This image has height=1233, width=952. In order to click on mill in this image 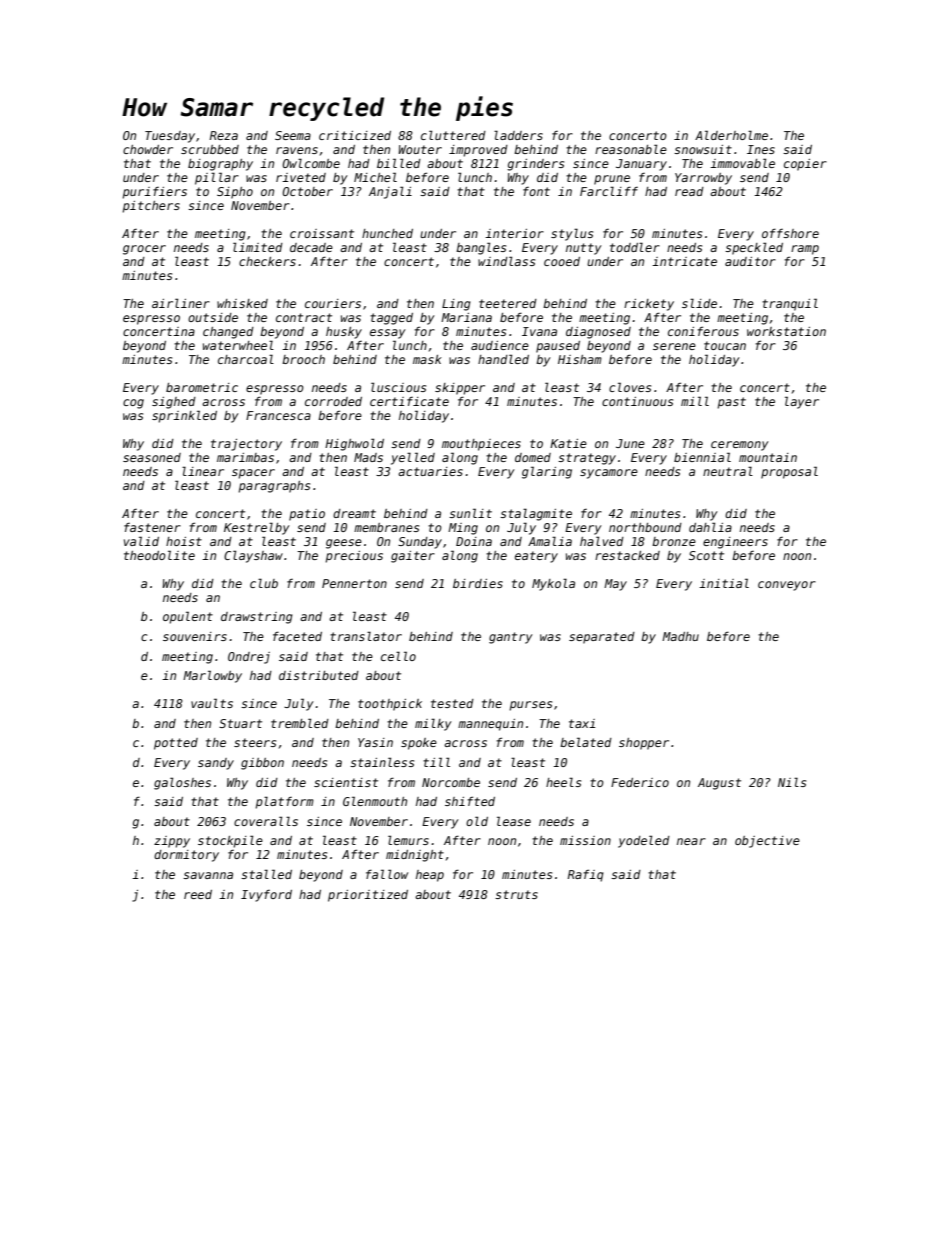, I will do `click(695, 401)`.
